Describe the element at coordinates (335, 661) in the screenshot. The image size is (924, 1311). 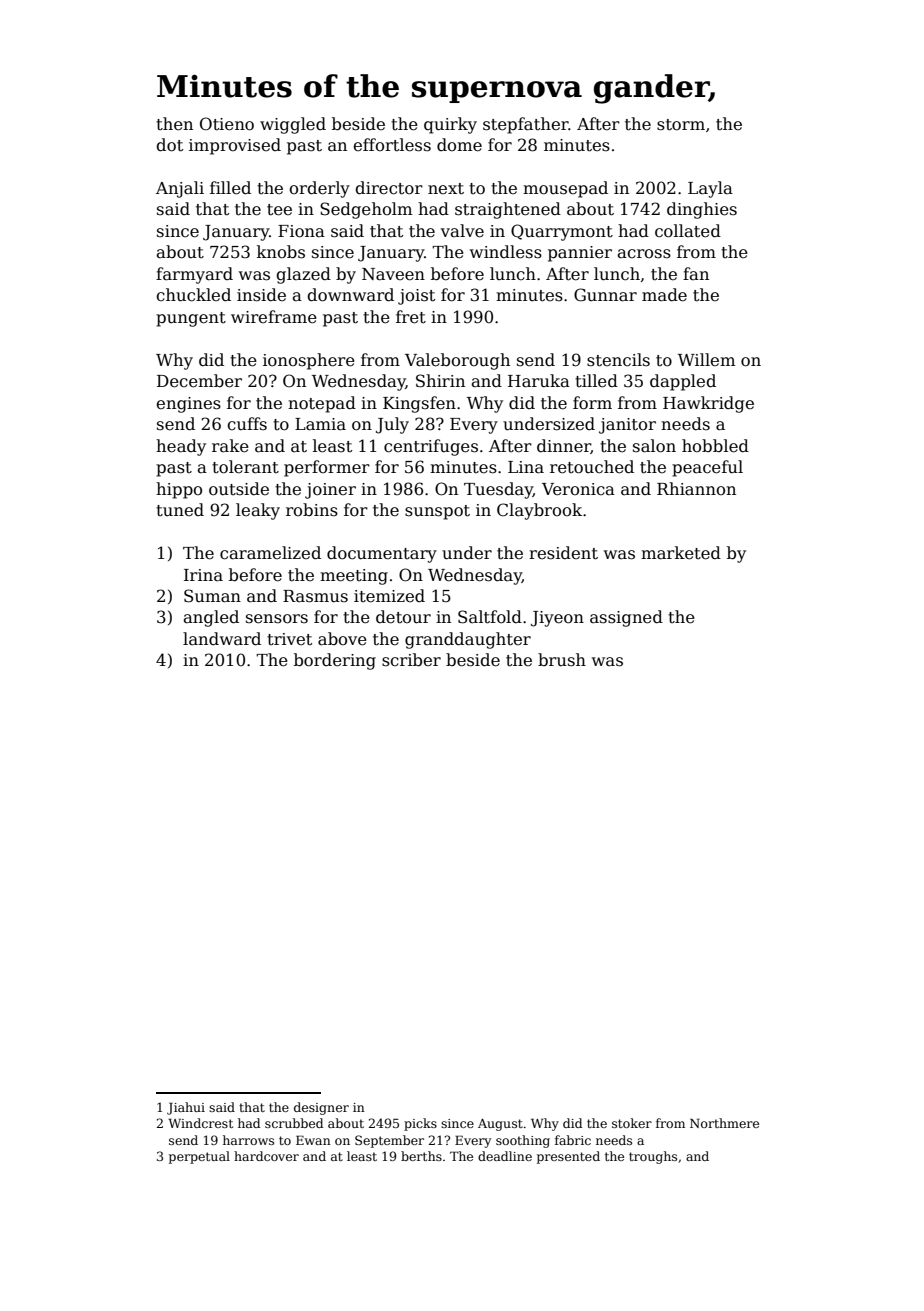
I see `bordering` at that location.
